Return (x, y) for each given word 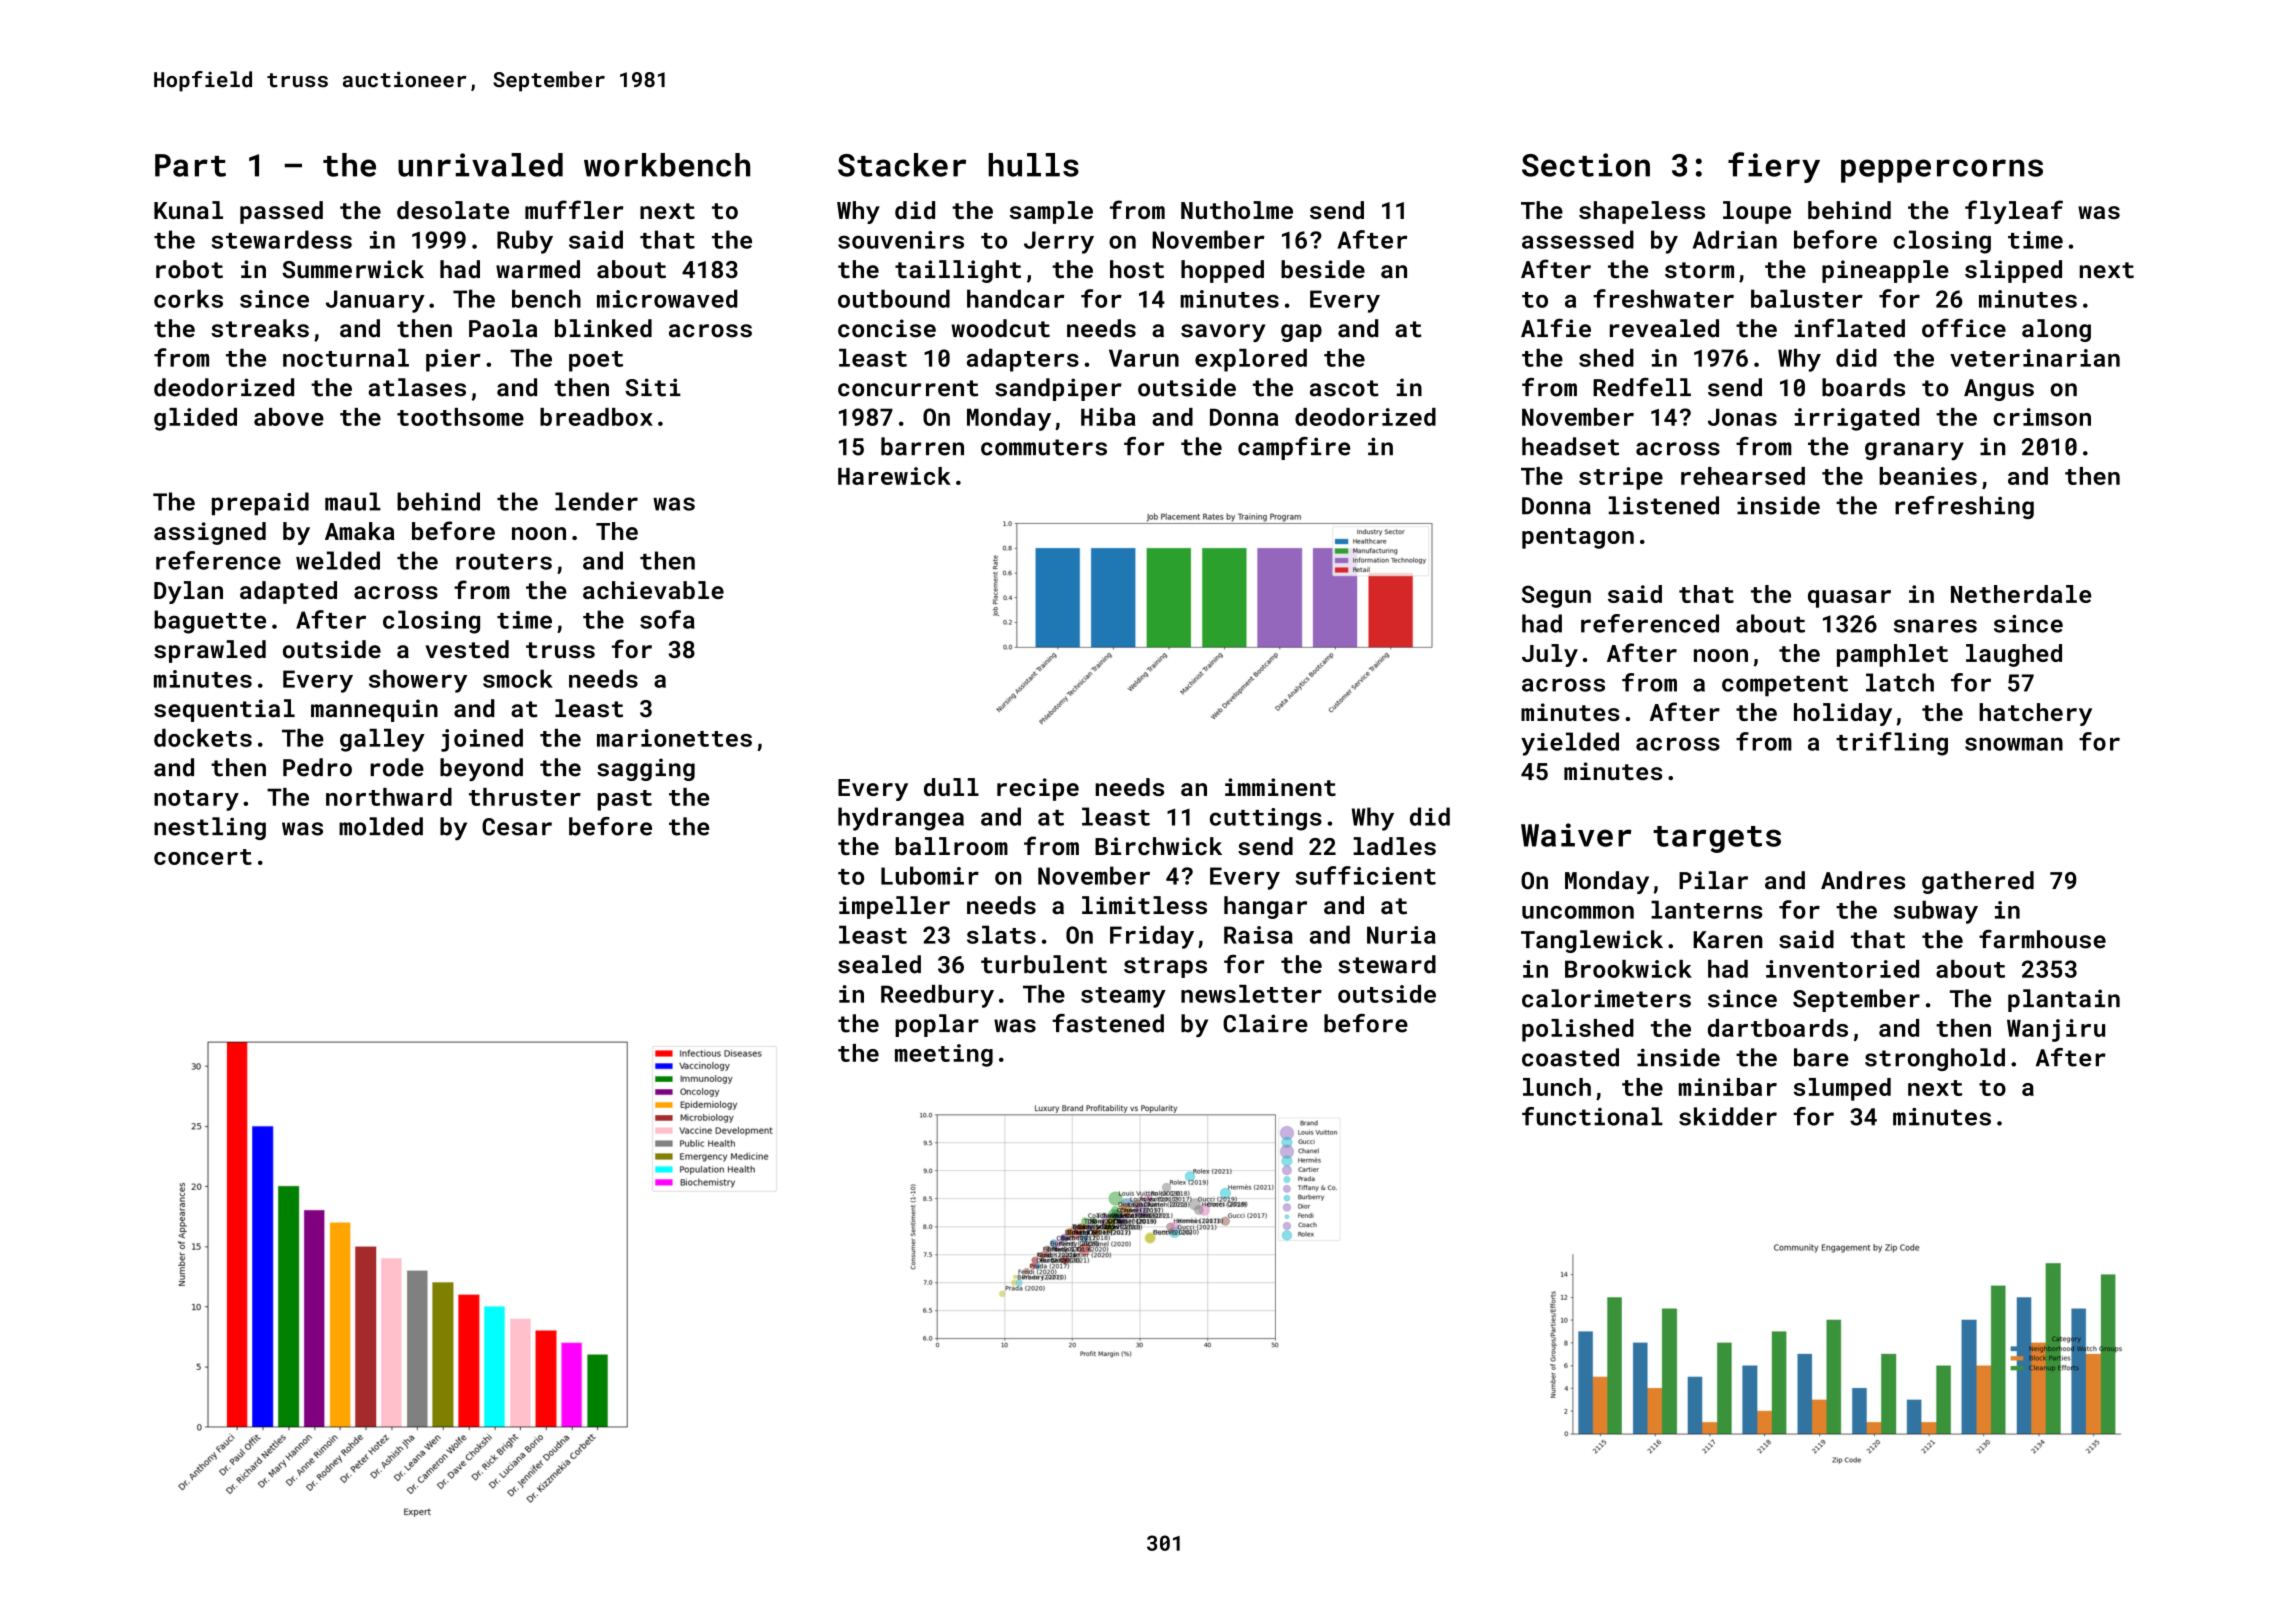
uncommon (1578, 912)
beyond (481, 769)
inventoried (1842, 969)
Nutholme (1237, 210)
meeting (944, 1055)
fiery (1774, 167)
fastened (1108, 1023)
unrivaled (480, 165)
